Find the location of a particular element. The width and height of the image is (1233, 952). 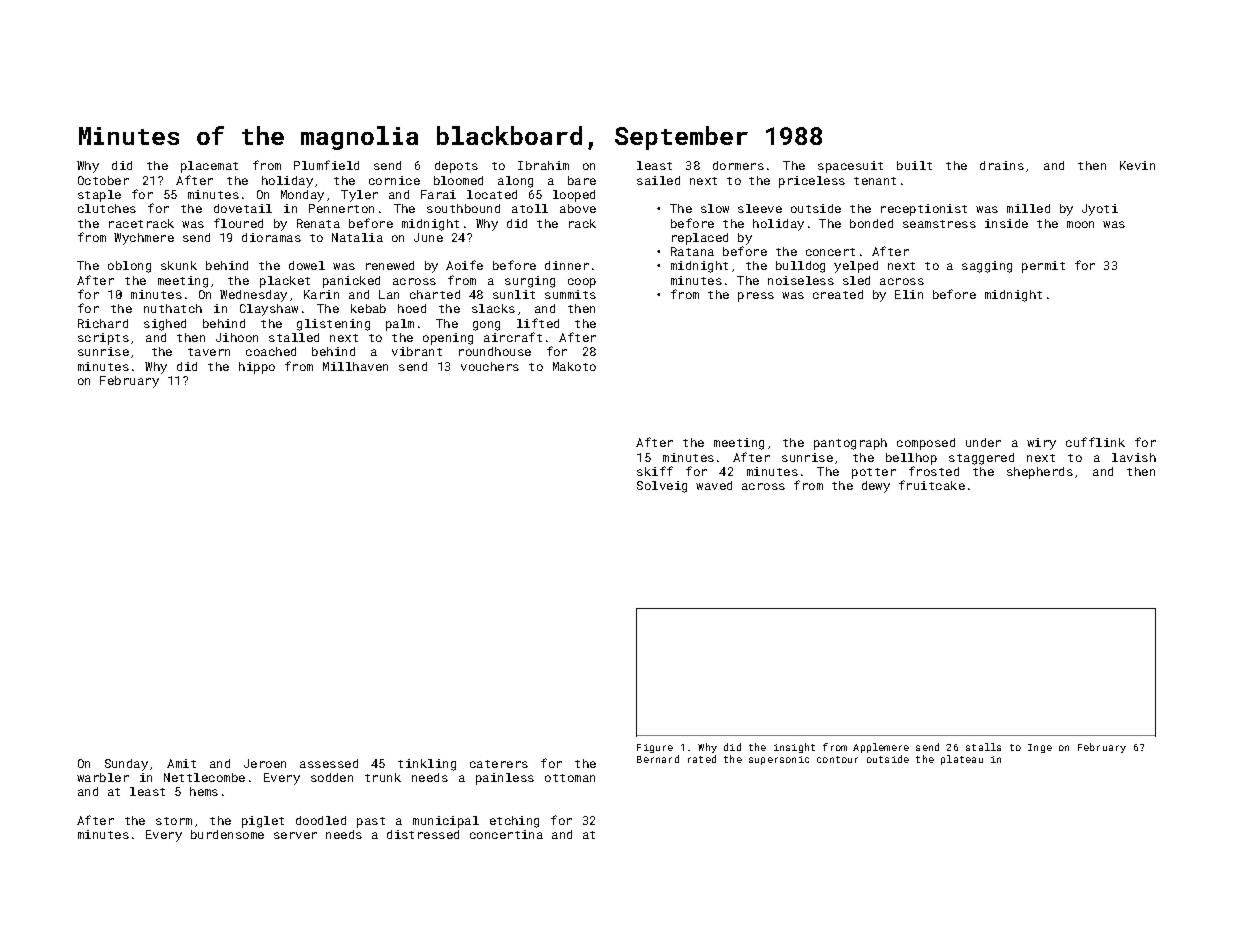

burdensome is located at coordinates (227, 834).
